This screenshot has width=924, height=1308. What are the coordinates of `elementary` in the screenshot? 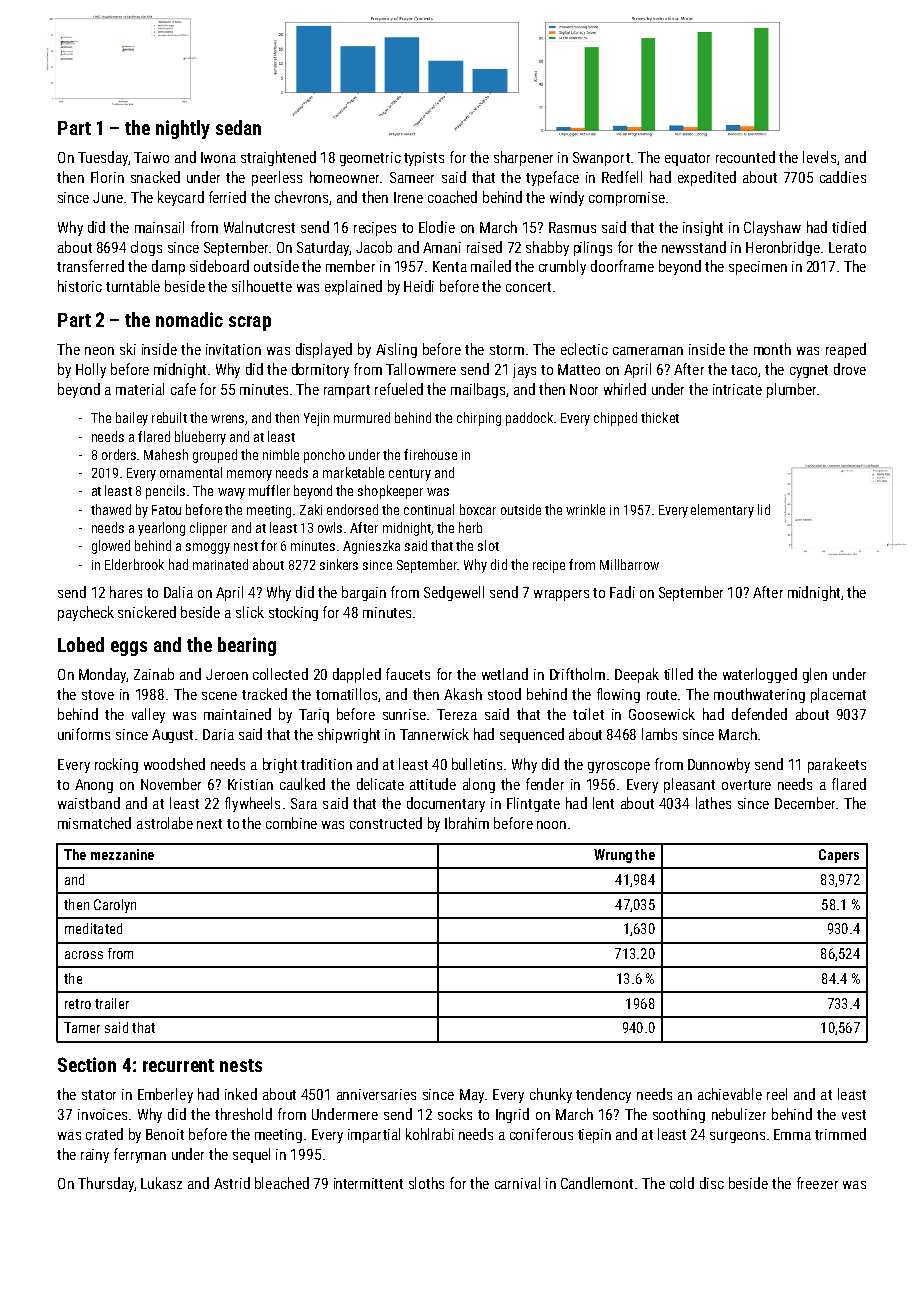 It's located at (722, 511).
